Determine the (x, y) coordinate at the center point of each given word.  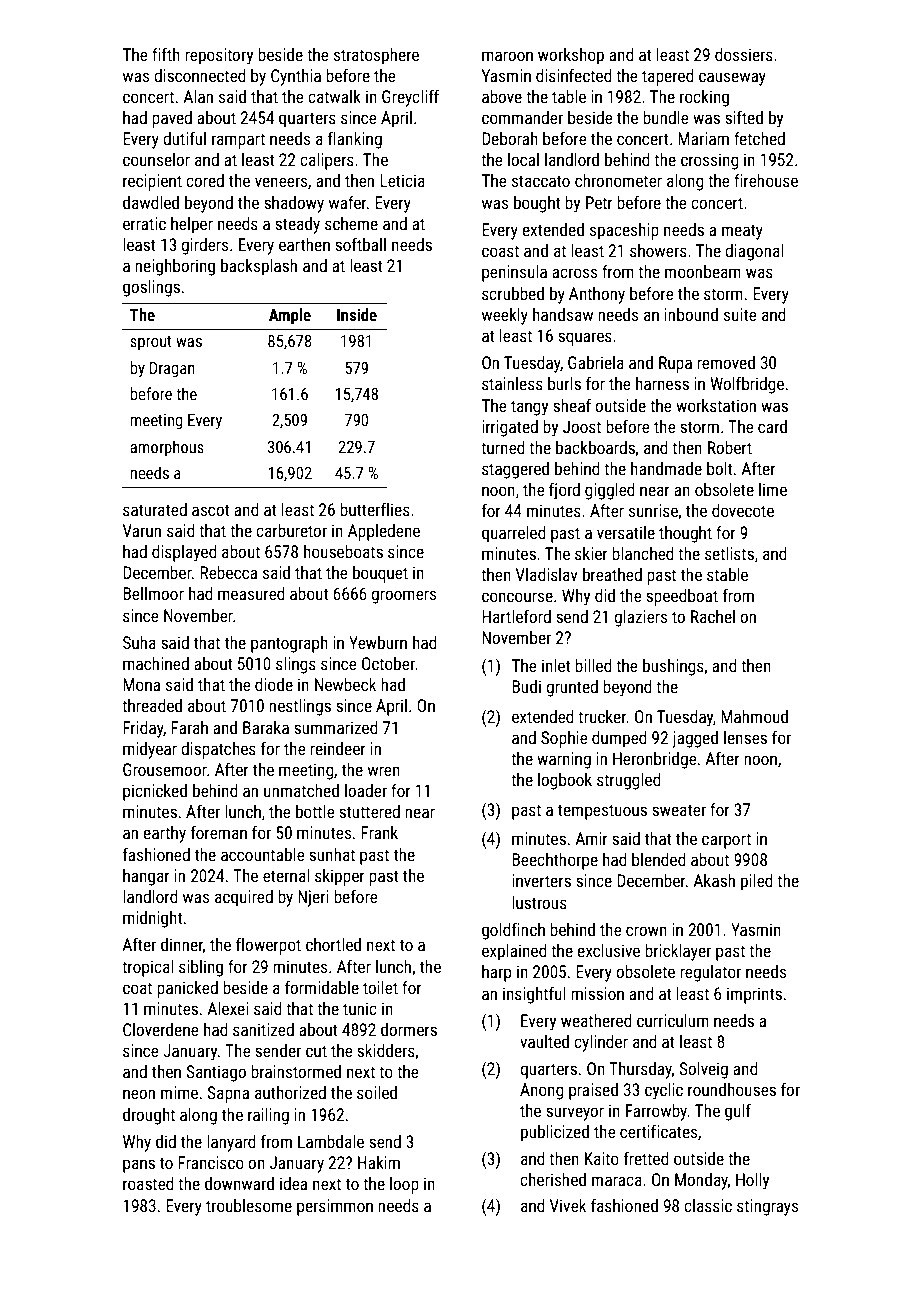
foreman (219, 832)
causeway (732, 79)
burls (564, 383)
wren (384, 771)
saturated (155, 509)
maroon (507, 56)
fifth (166, 54)
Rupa (675, 364)
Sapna (228, 1094)
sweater (679, 810)
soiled (377, 1092)
